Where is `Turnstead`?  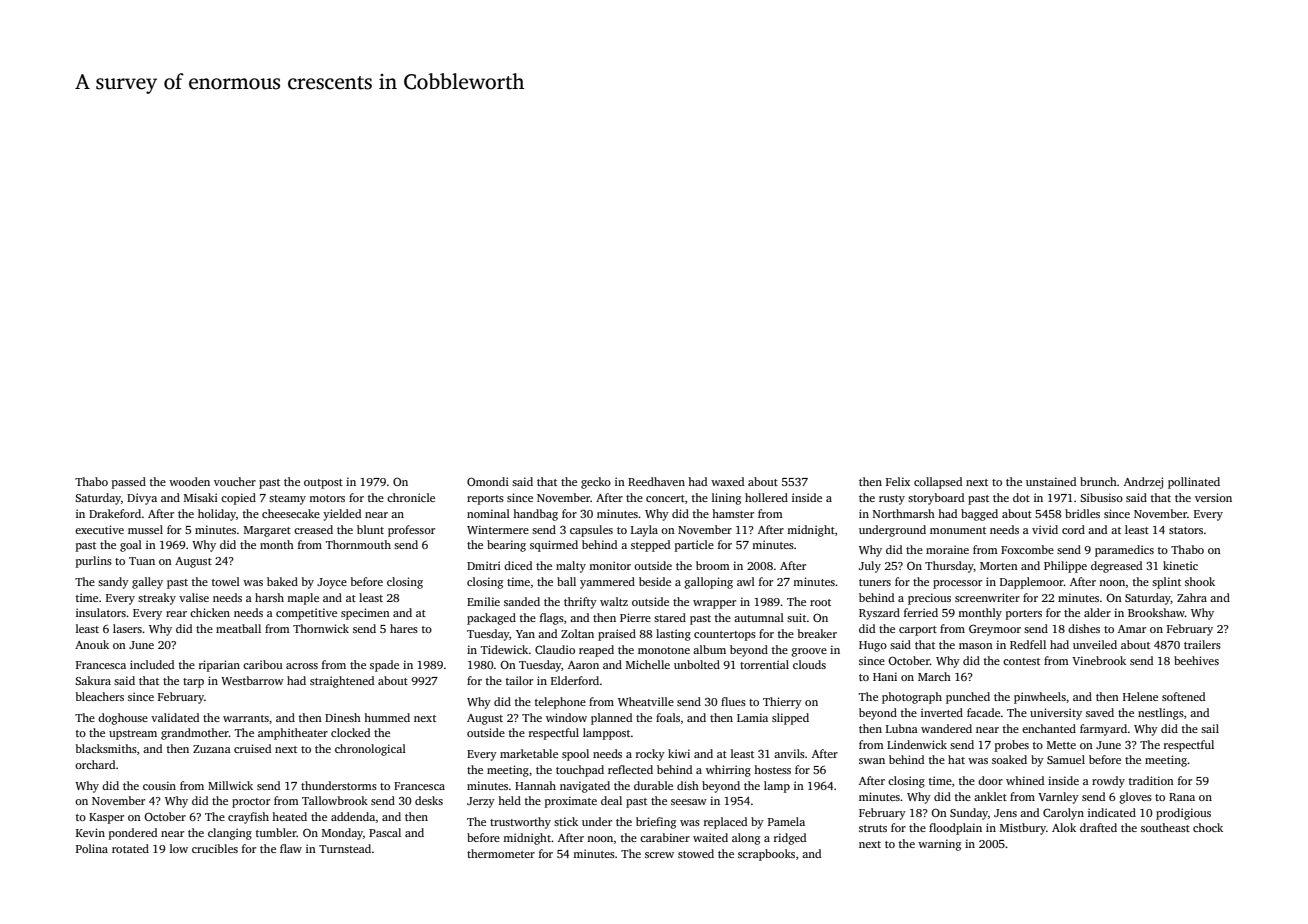 Turnstead is located at coordinates (345, 848).
